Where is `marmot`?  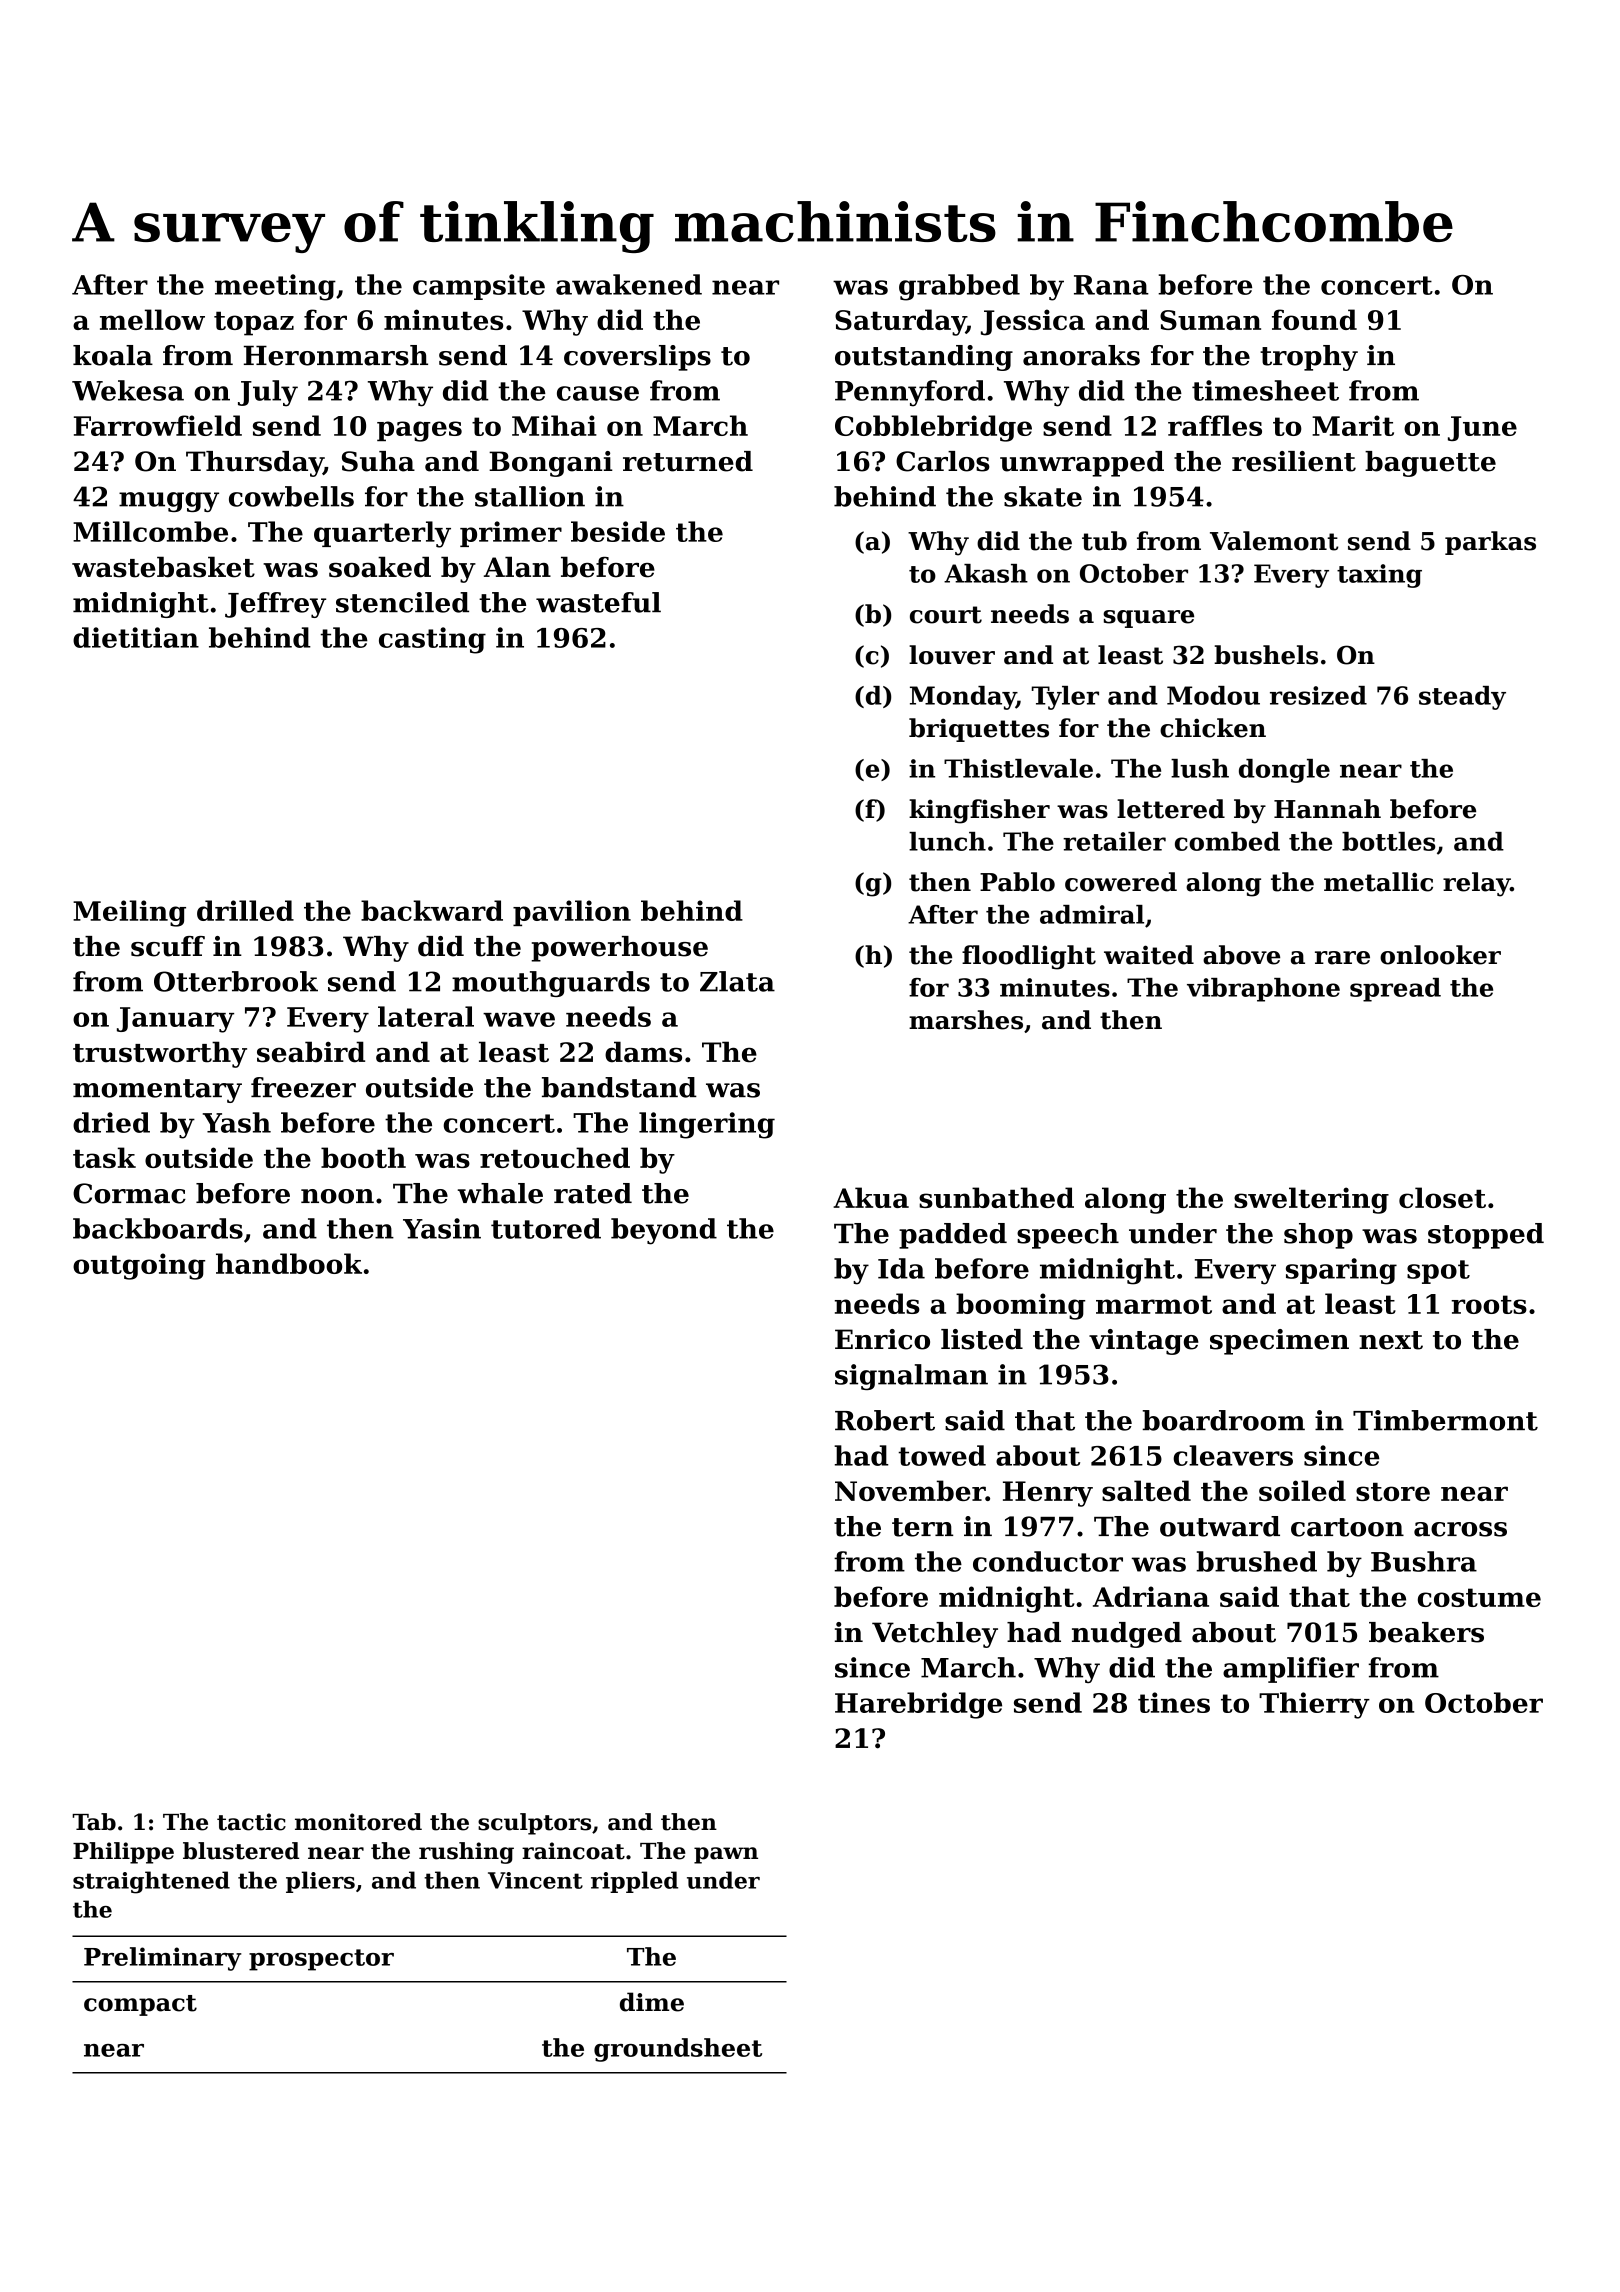
marmot is located at coordinates (1154, 1304).
